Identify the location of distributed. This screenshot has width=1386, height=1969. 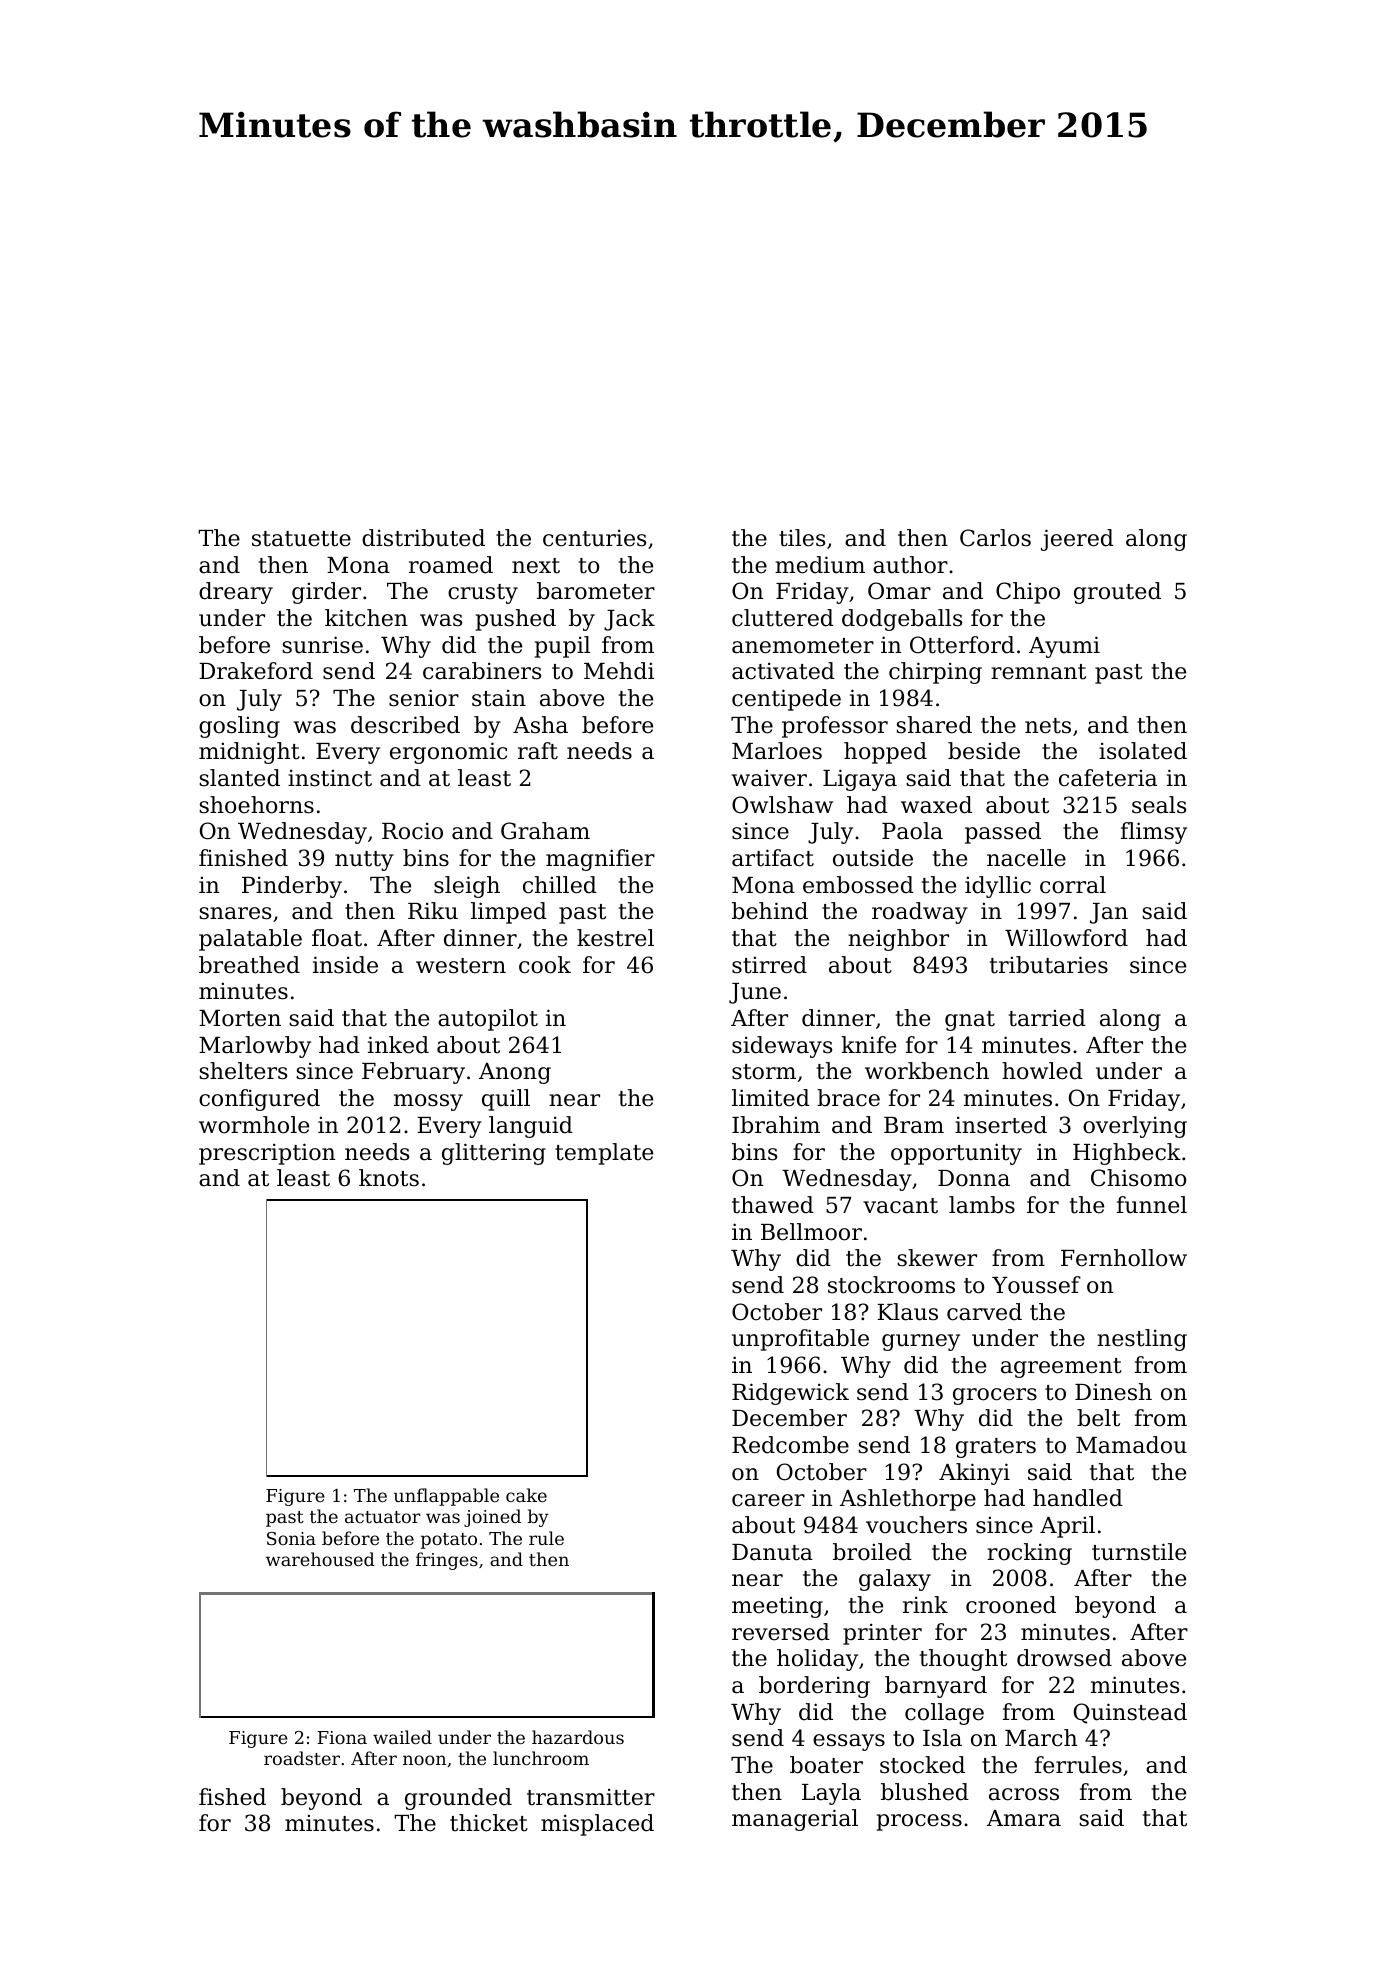
(423, 538).
